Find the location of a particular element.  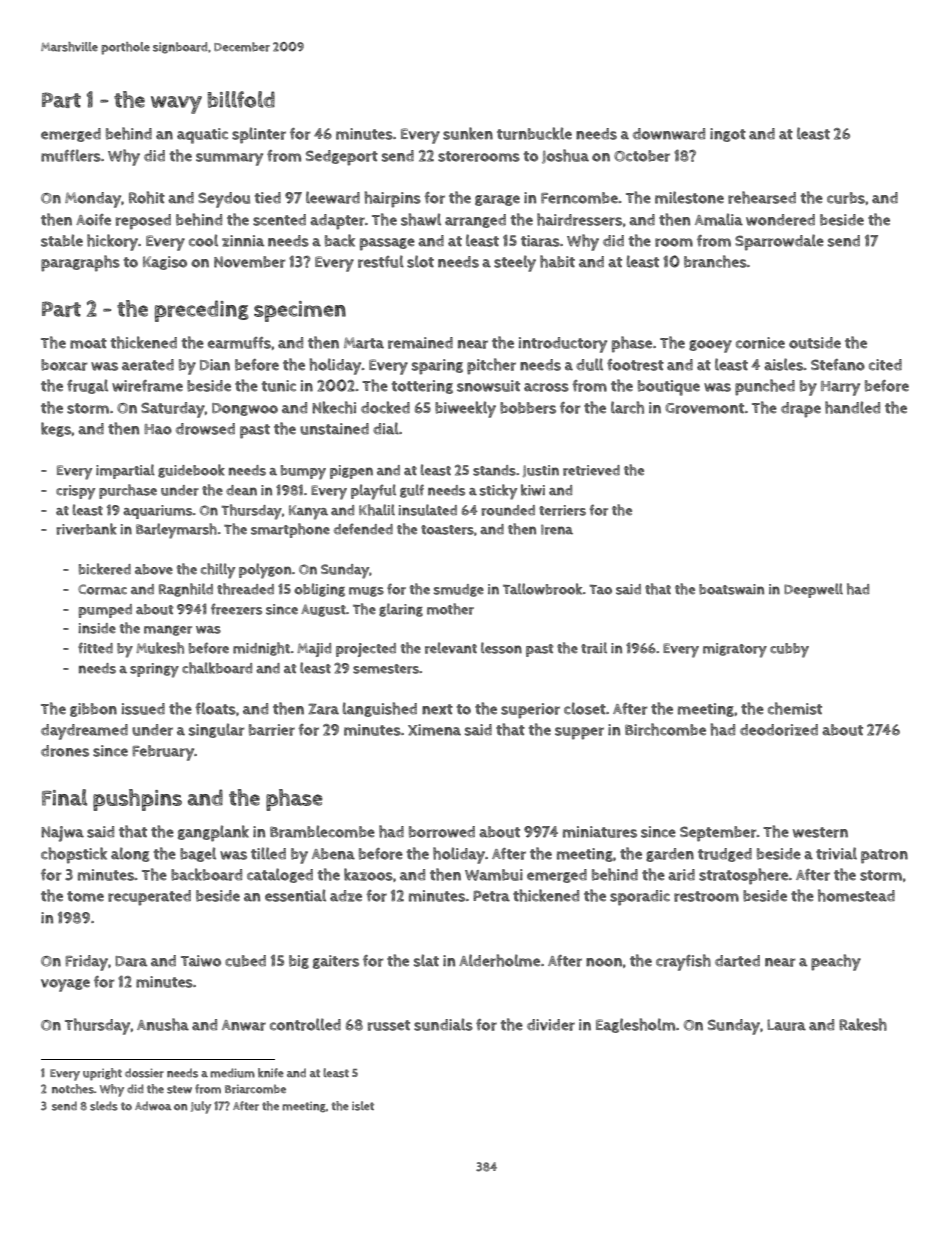

Tao is located at coordinates (600, 589).
